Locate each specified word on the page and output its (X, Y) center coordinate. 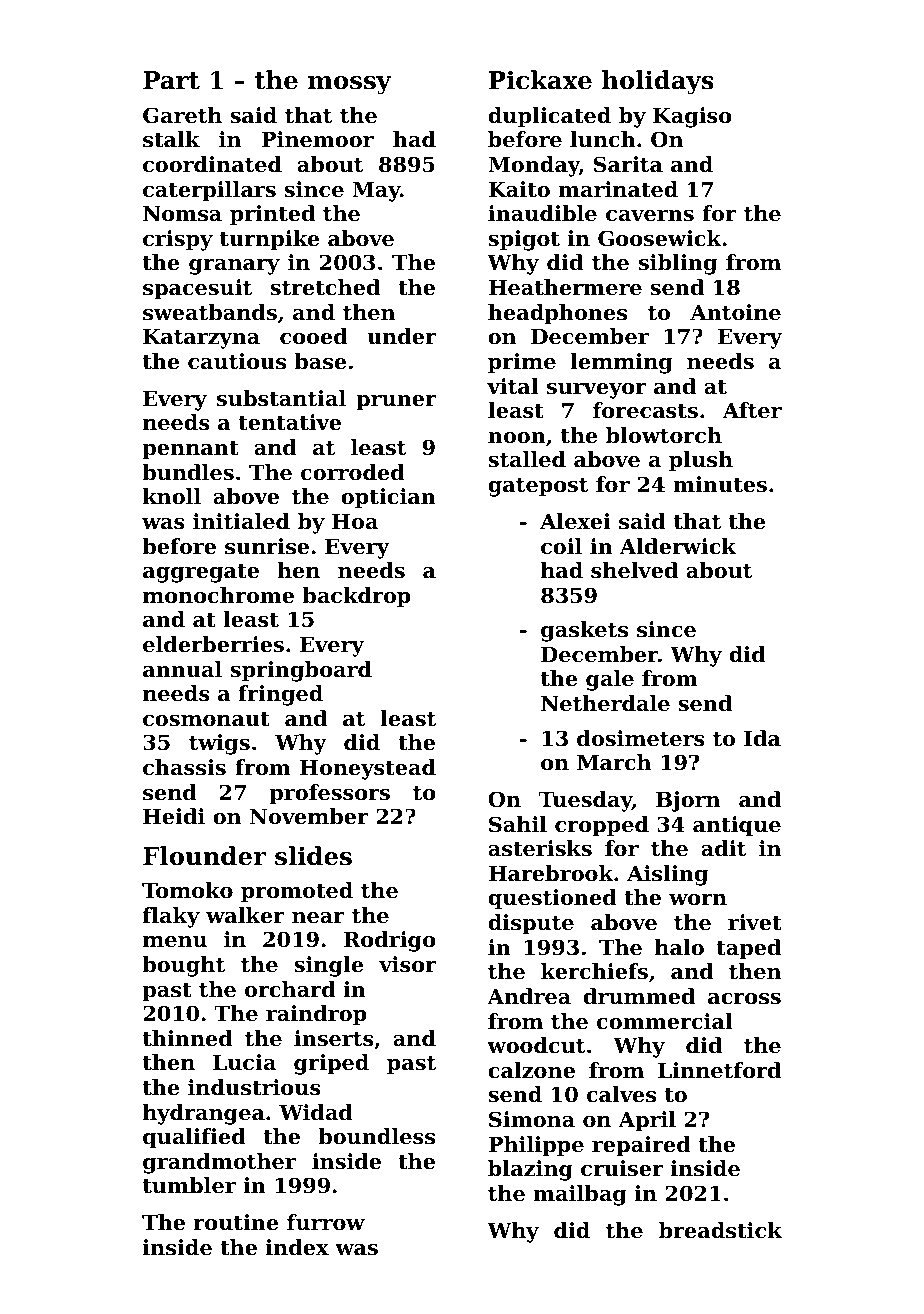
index (297, 1247)
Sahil (518, 824)
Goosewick (660, 238)
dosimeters (641, 738)
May (376, 192)
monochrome (218, 595)
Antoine (735, 312)
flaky (171, 917)
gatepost (538, 487)
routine (236, 1222)
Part (171, 80)
